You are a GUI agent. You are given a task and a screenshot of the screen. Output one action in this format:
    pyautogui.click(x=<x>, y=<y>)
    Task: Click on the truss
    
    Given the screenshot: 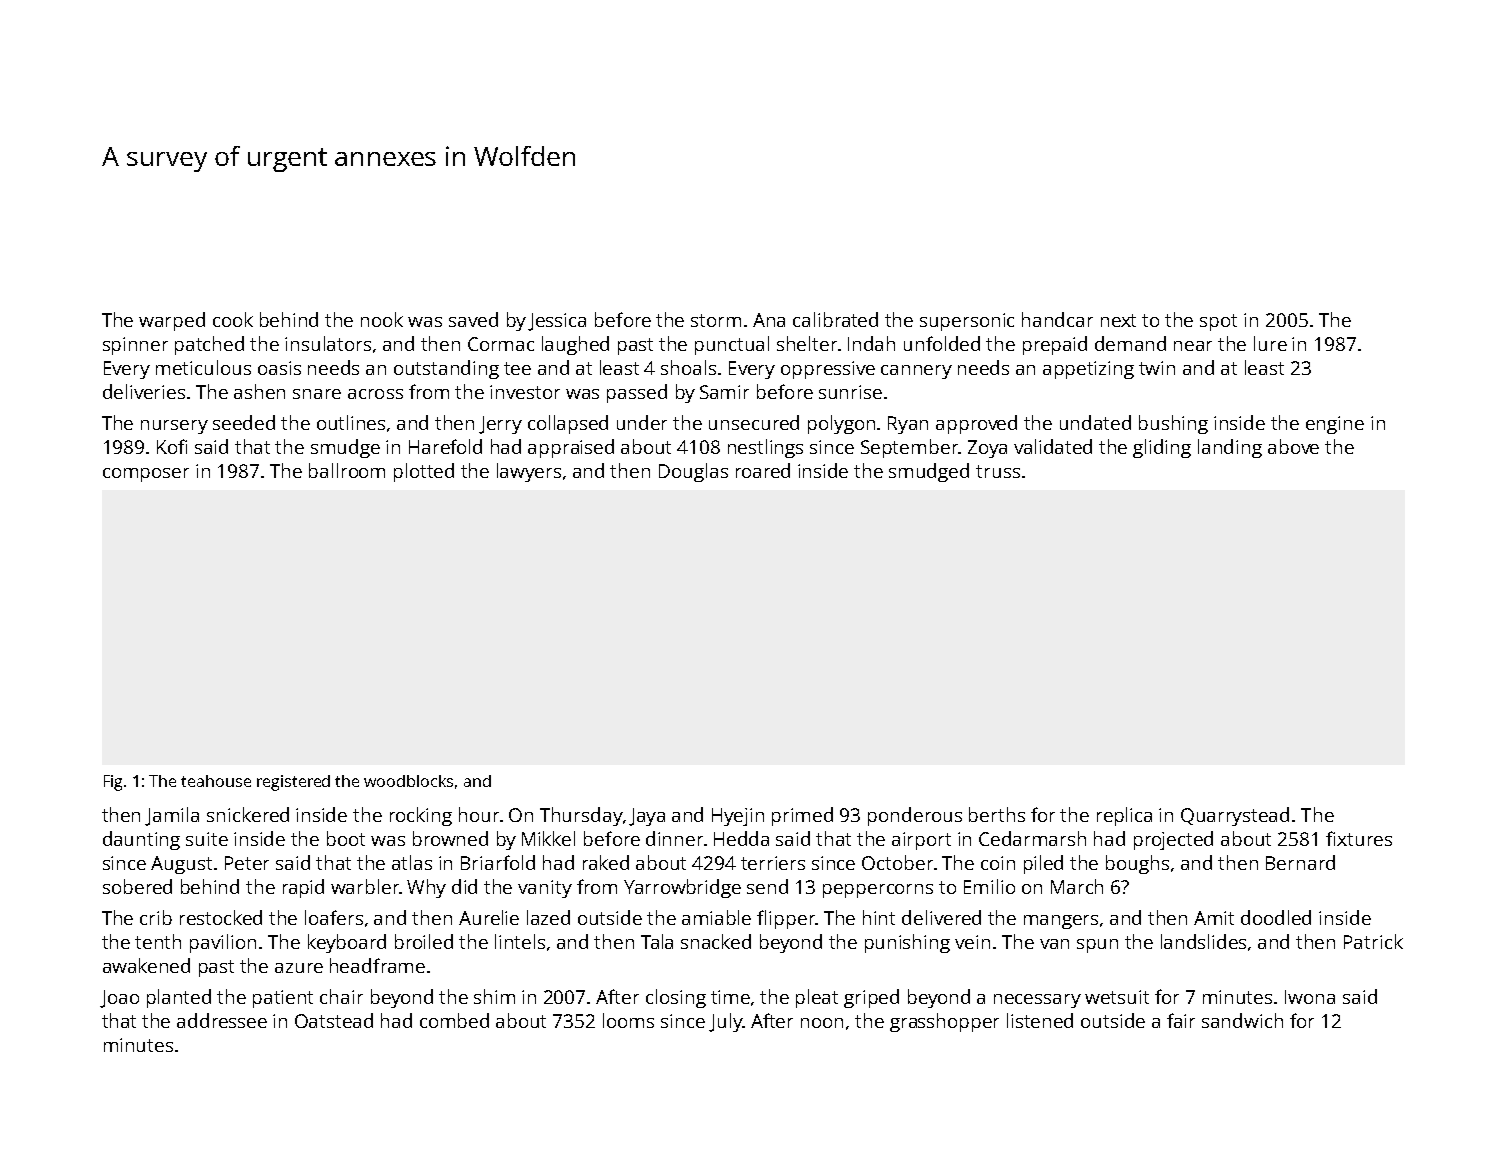 What is the action you would take?
    pyautogui.click(x=998, y=471)
